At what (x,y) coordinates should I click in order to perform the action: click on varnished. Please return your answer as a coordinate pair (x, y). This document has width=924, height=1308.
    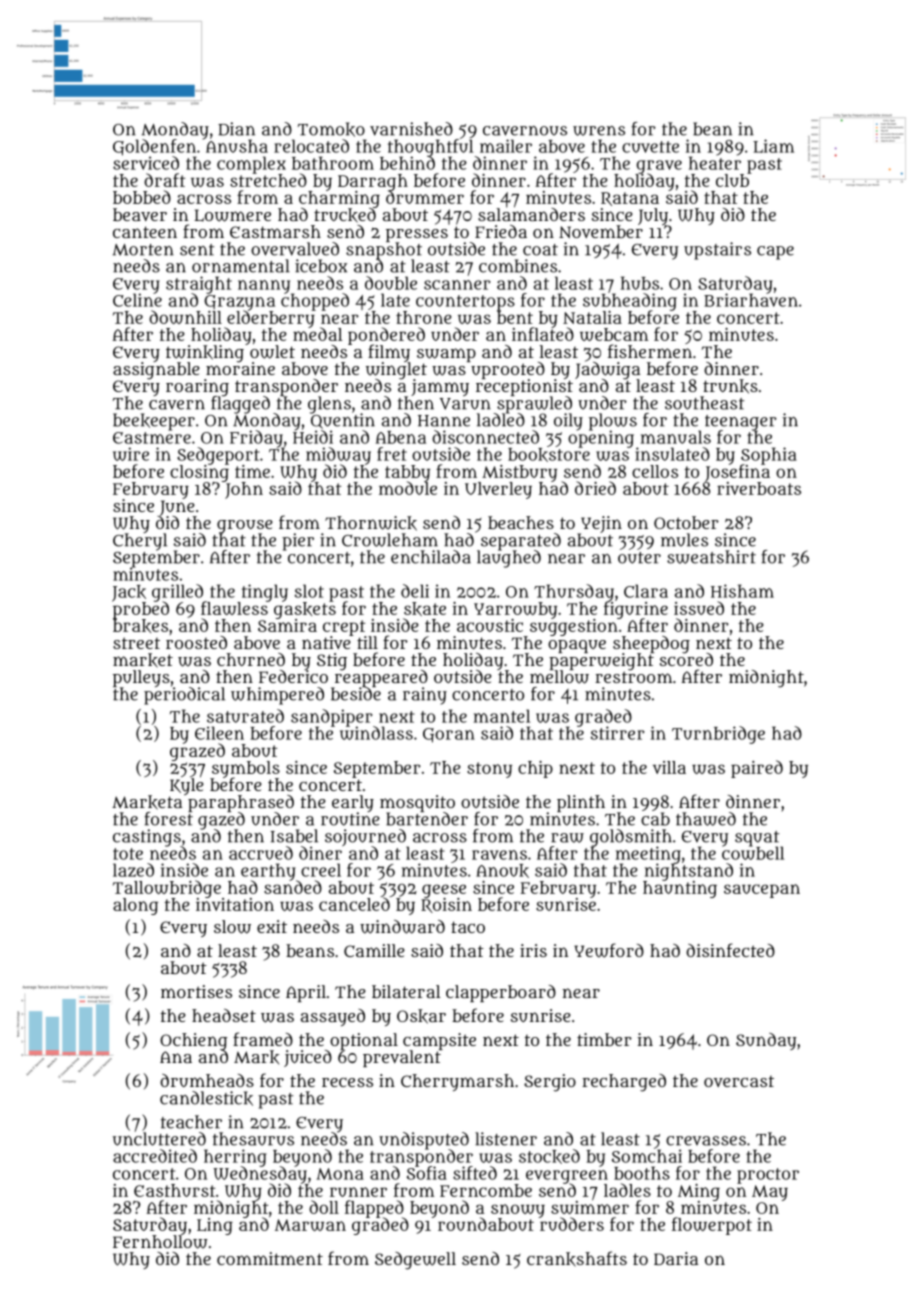
    Looking at the image, I should click on (411, 129).
